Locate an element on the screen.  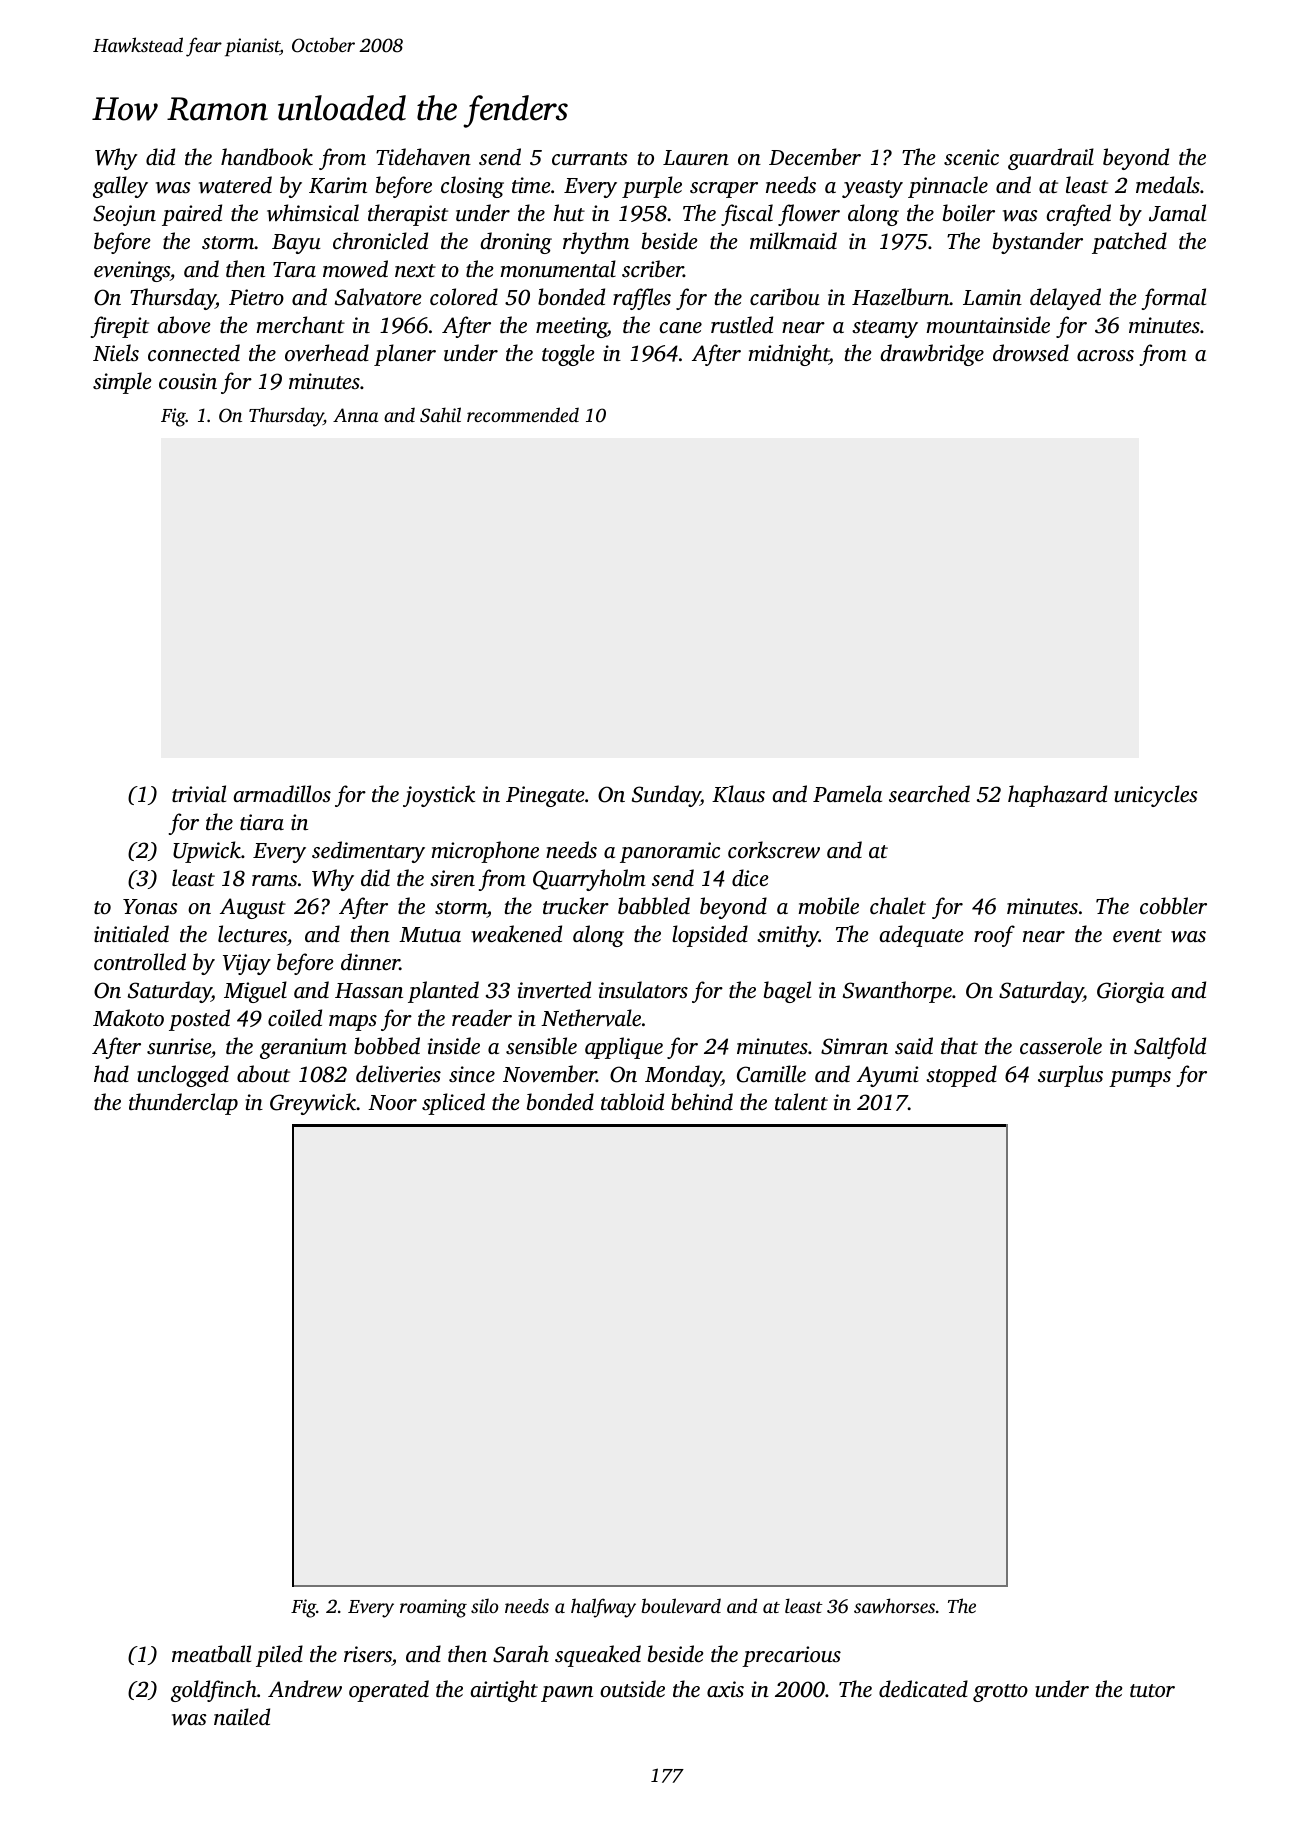
had is located at coordinates (111, 1073).
